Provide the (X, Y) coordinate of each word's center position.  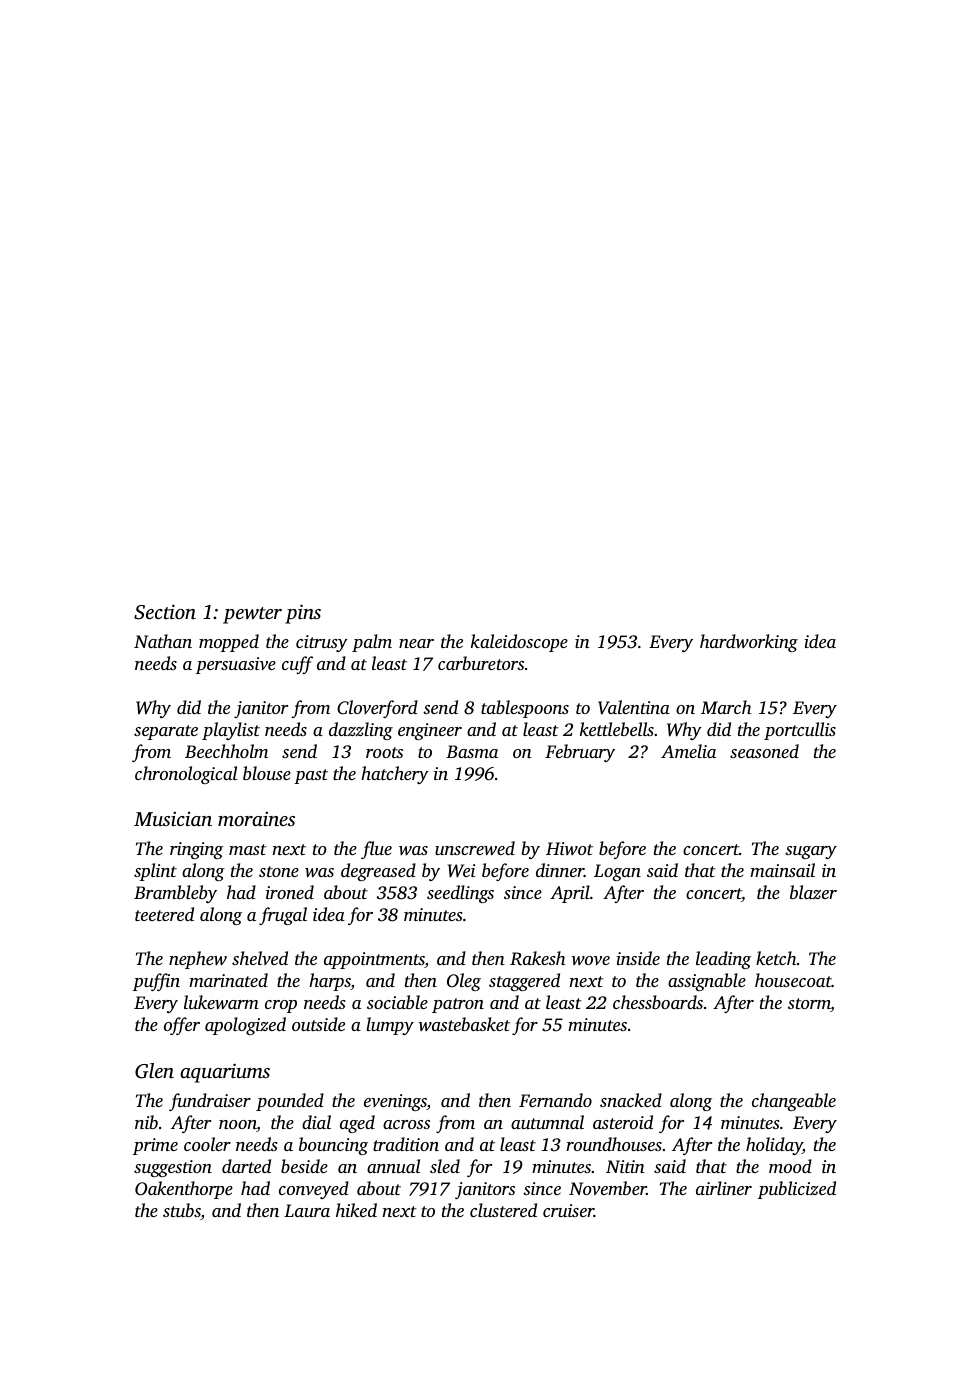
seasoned (764, 751)
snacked (631, 1100)
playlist (231, 731)
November (608, 1188)
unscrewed (475, 848)
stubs (182, 1211)
